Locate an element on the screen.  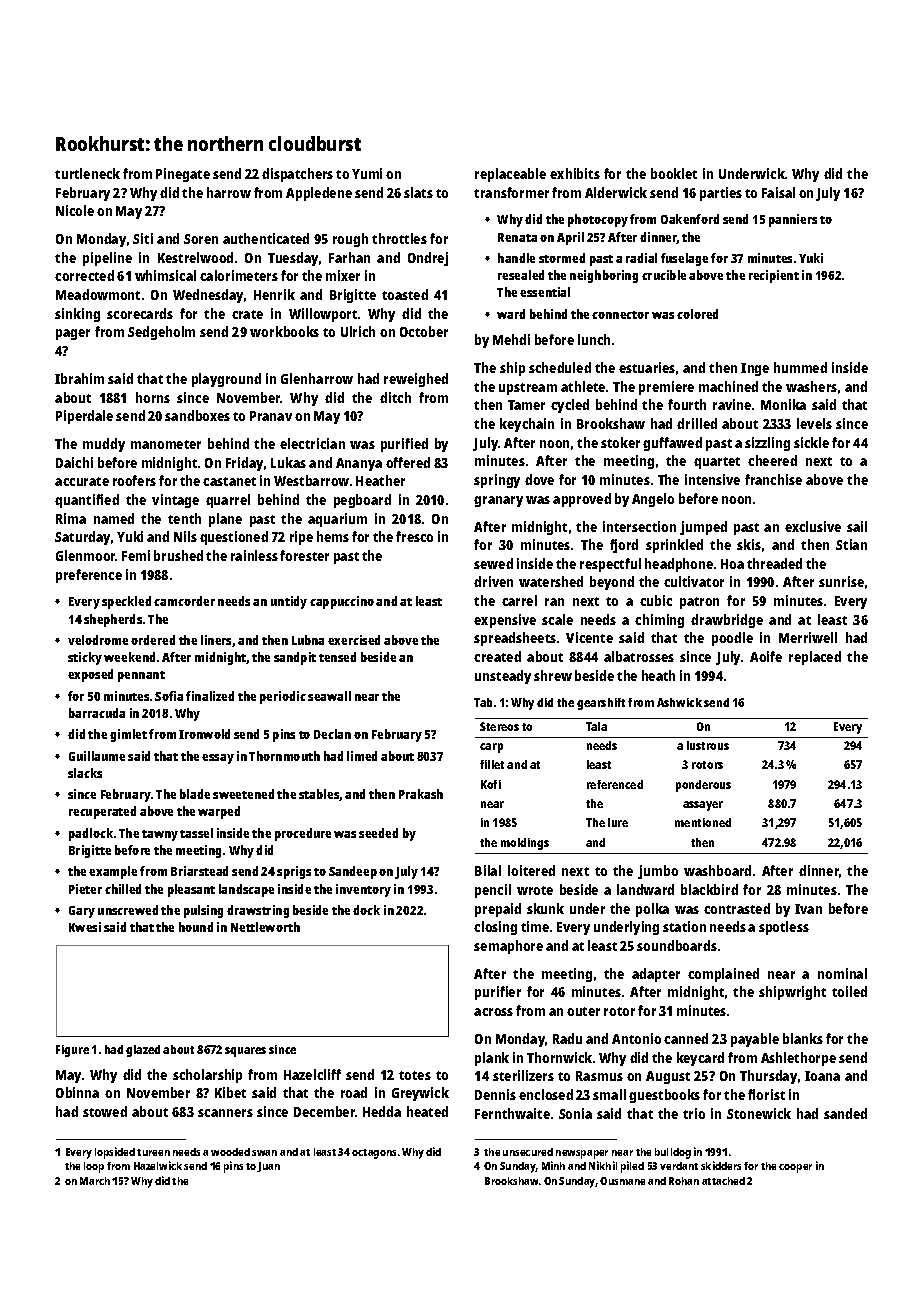
contrasted is located at coordinates (737, 908).
